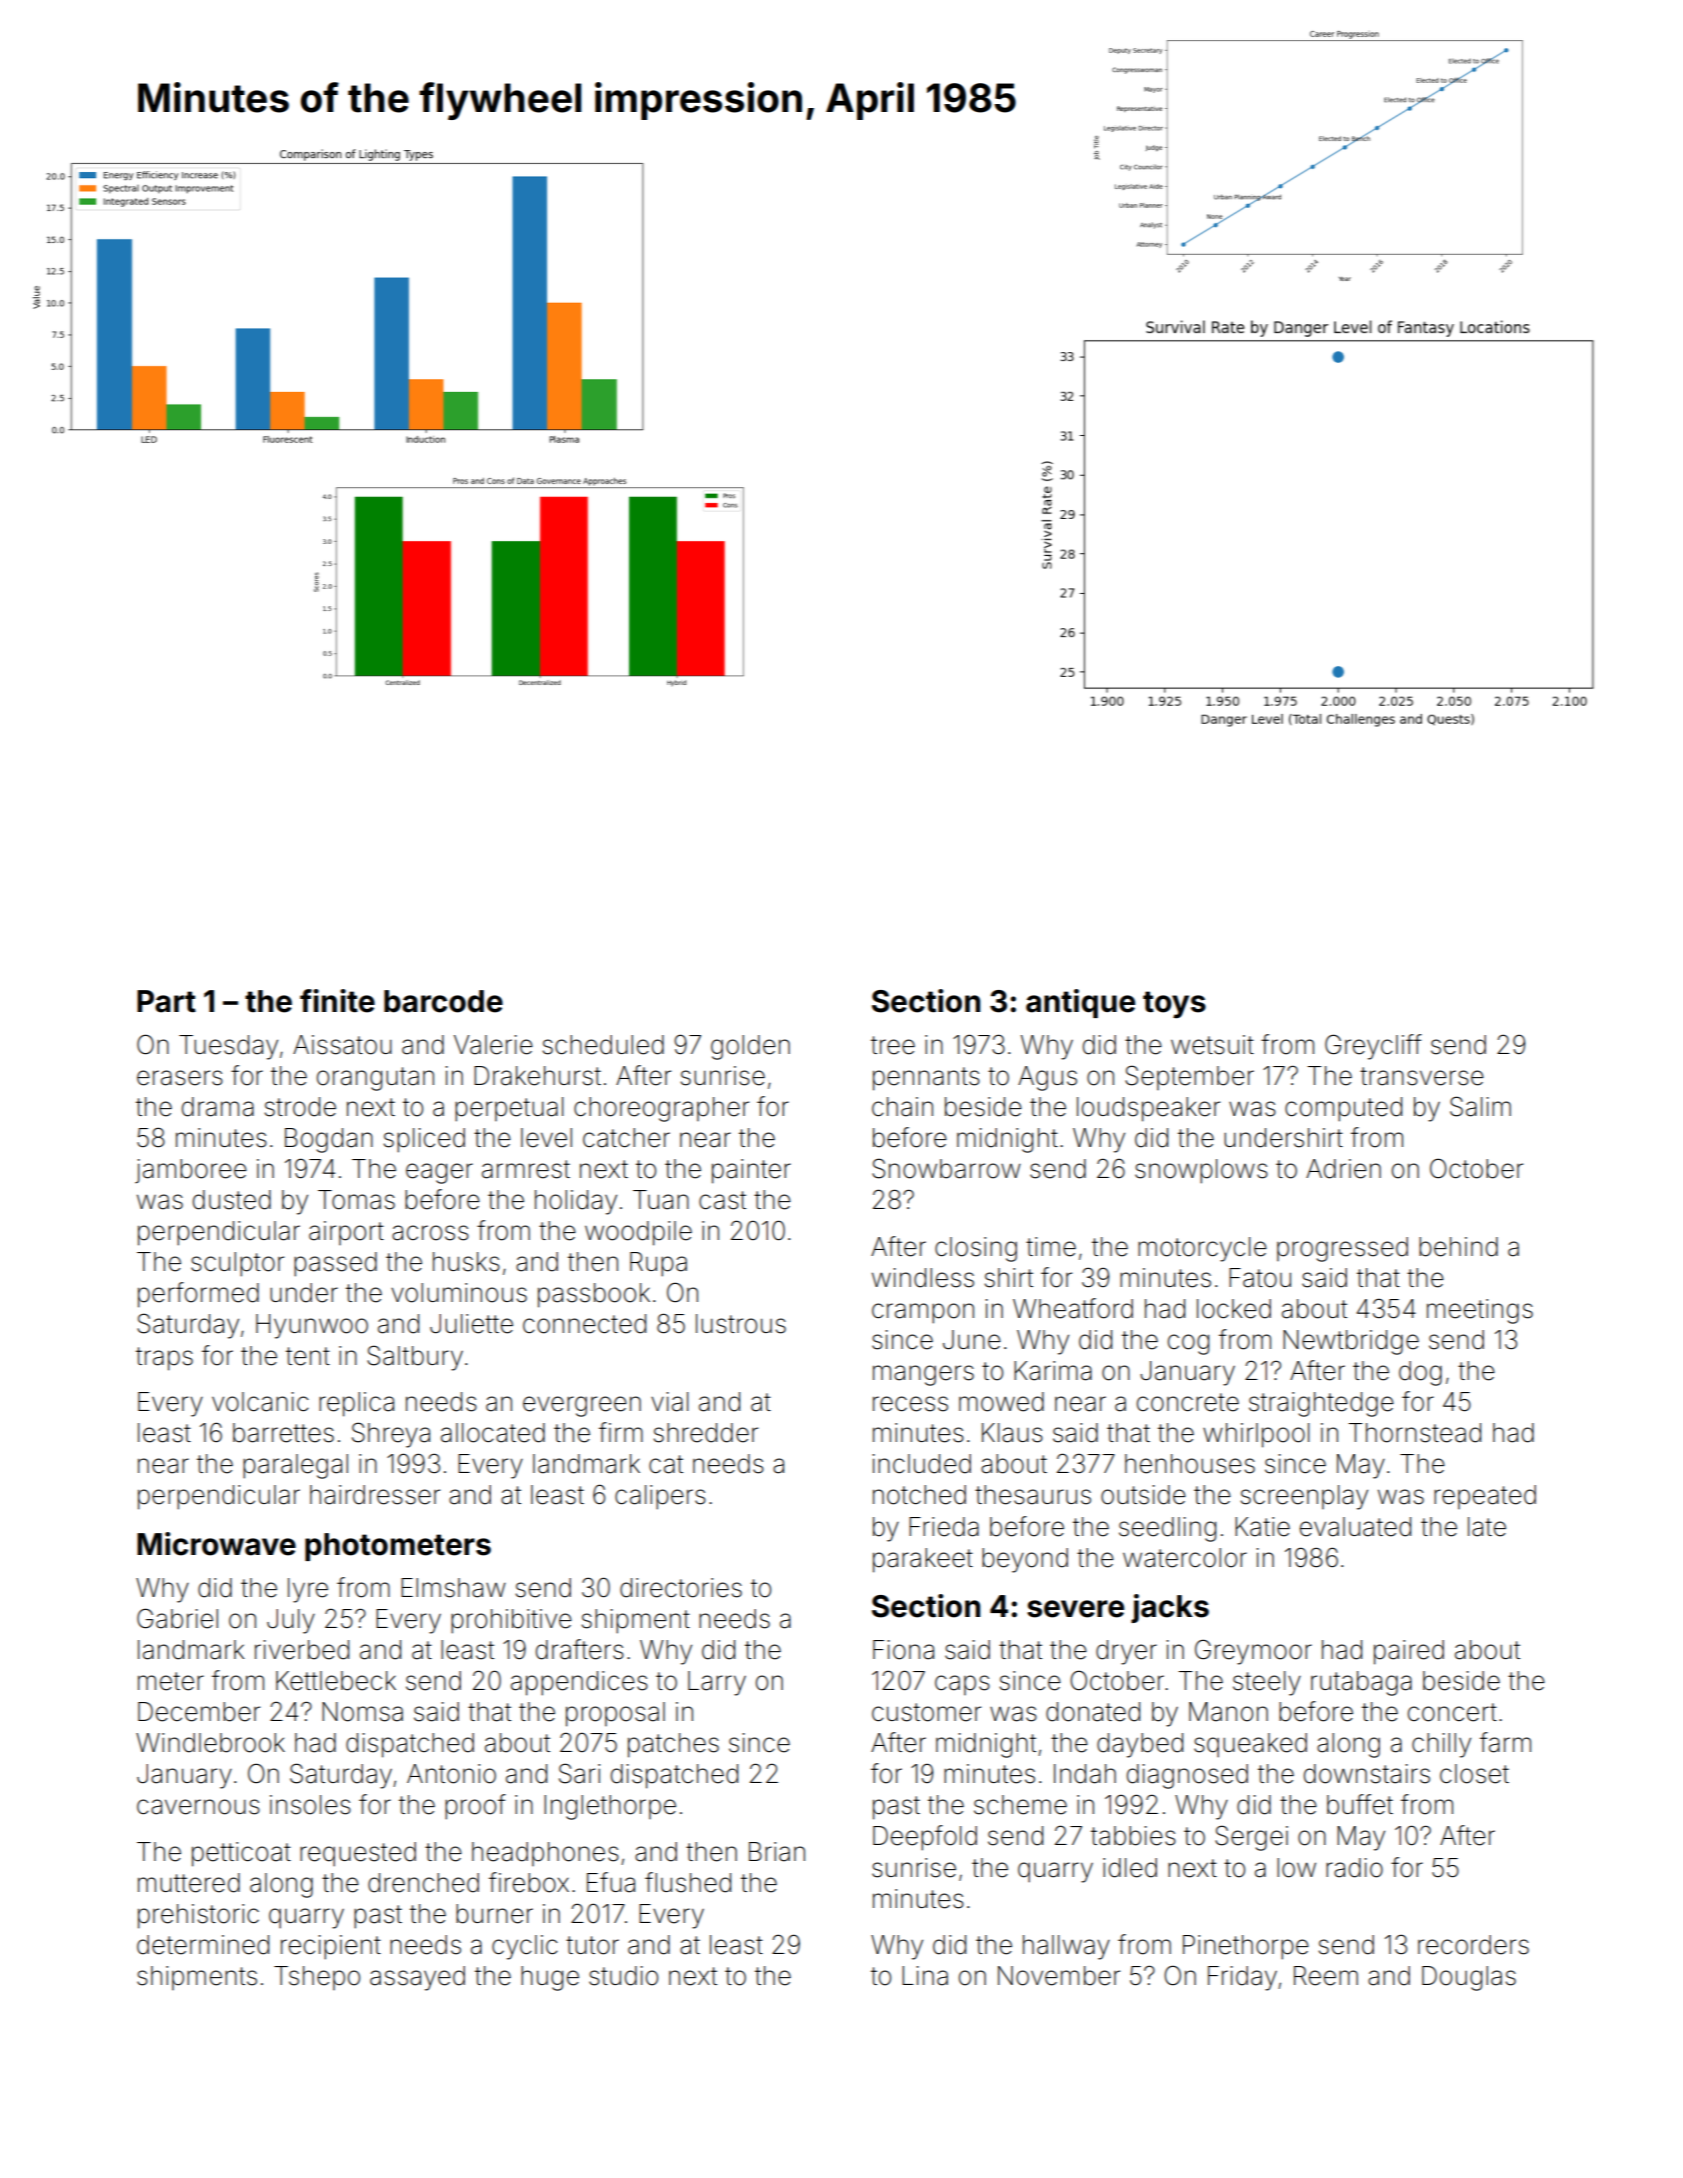 This page has width=1683, height=2178. What do you see at coordinates (1080, 1003) in the page?
I see `antique` at bounding box center [1080, 1003].
